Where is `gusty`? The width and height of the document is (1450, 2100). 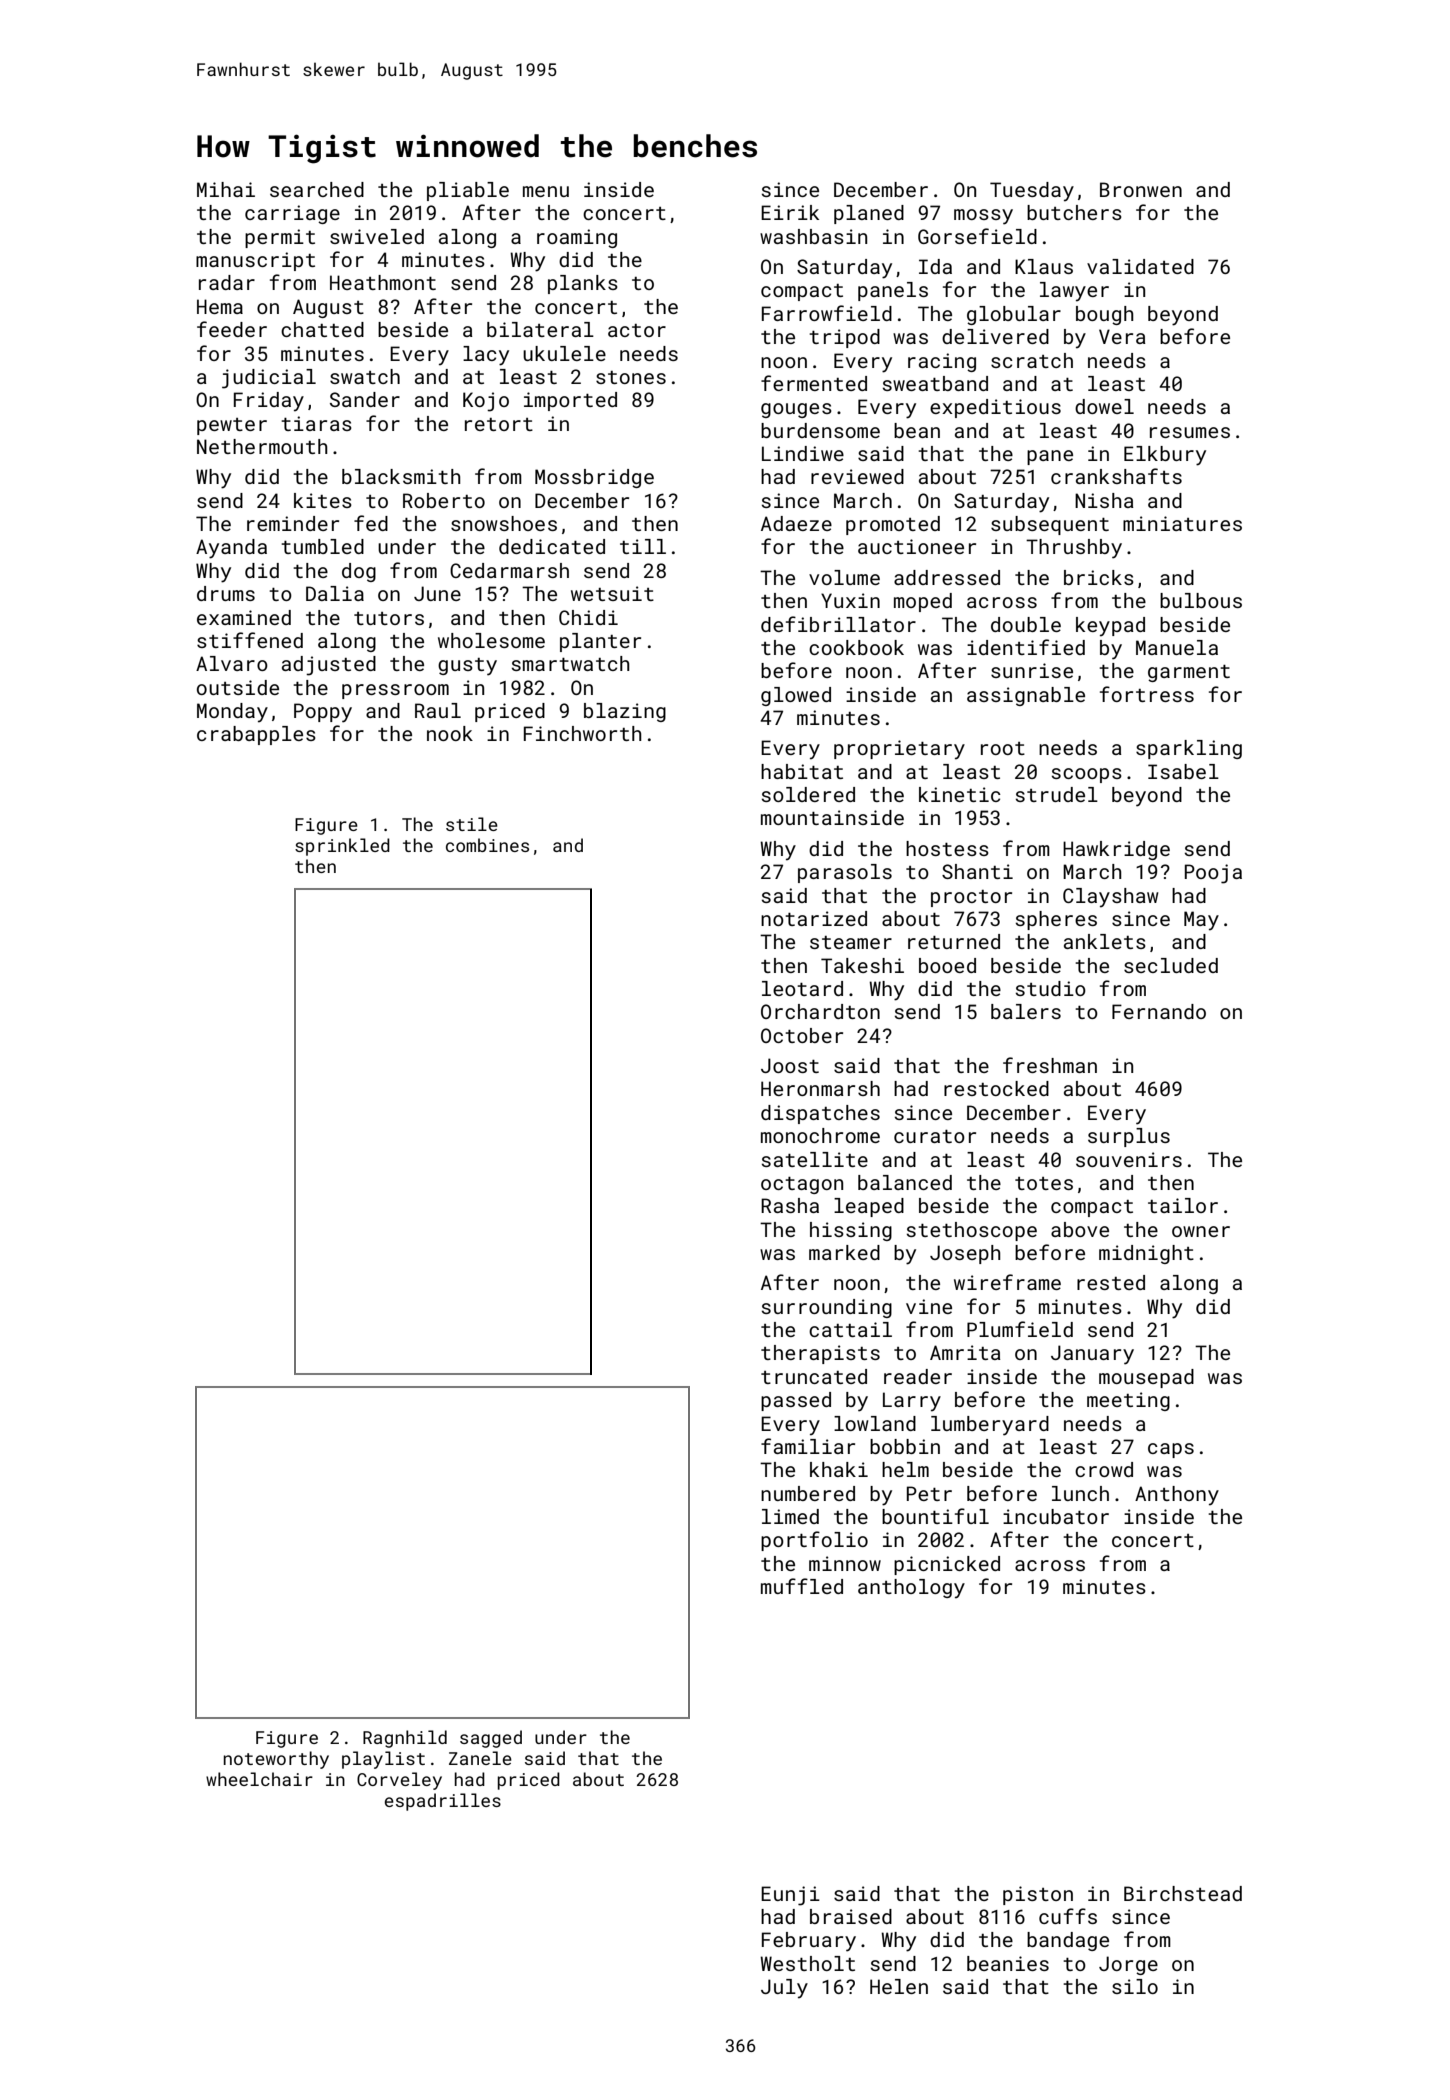
gusty is located at coordinates (467, 667).
